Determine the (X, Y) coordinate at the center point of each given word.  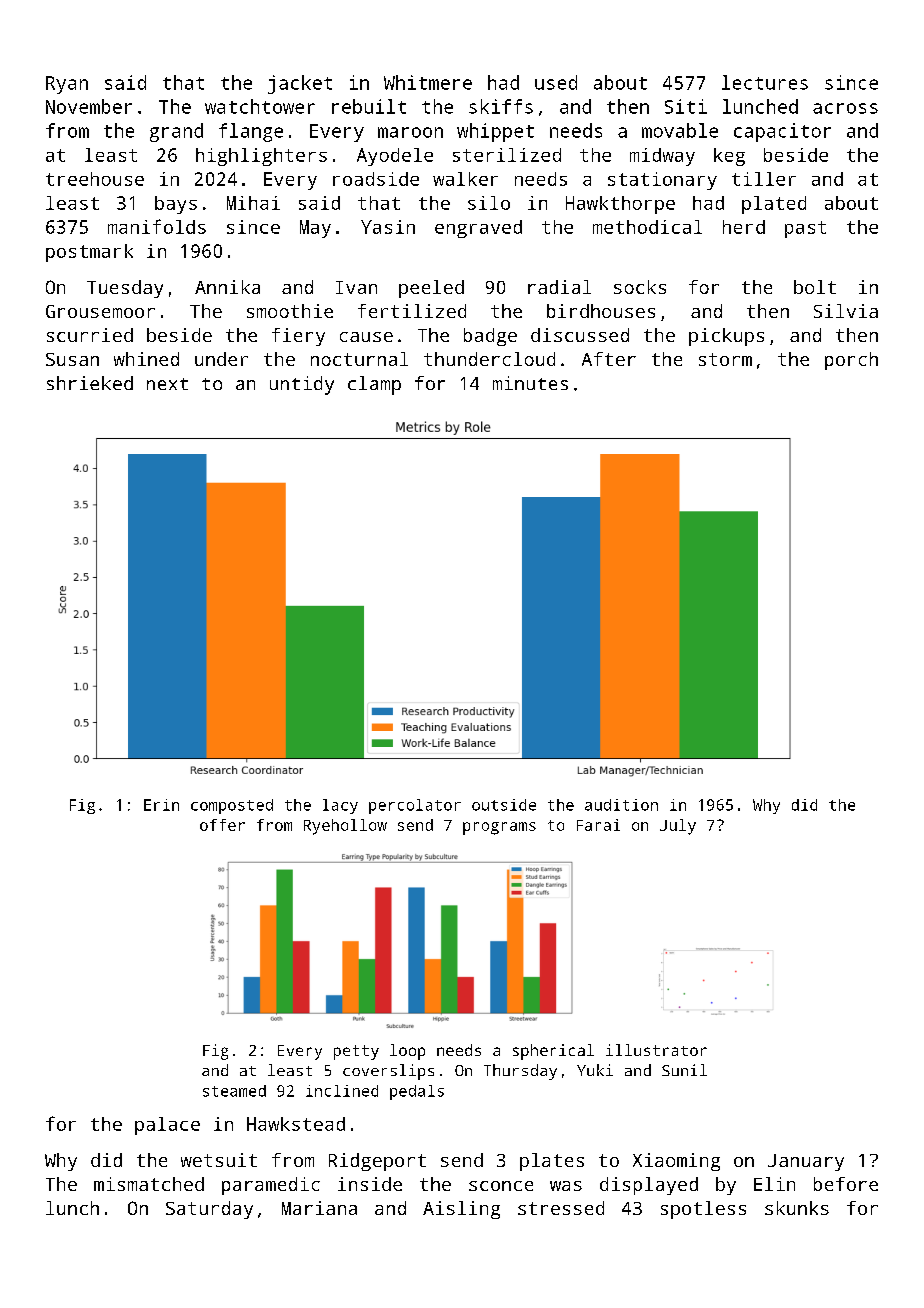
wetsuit (219, 1160)
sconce (501, 1186)
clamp (374, 385)
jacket (300, 84)
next (167, 384)
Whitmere (428, 82)
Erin (161, 805)
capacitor (782, 132)
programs (499, 828)
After (609, 359)
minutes (530, 383)
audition (621, 805)
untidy (302, 385)
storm (725, 359)
